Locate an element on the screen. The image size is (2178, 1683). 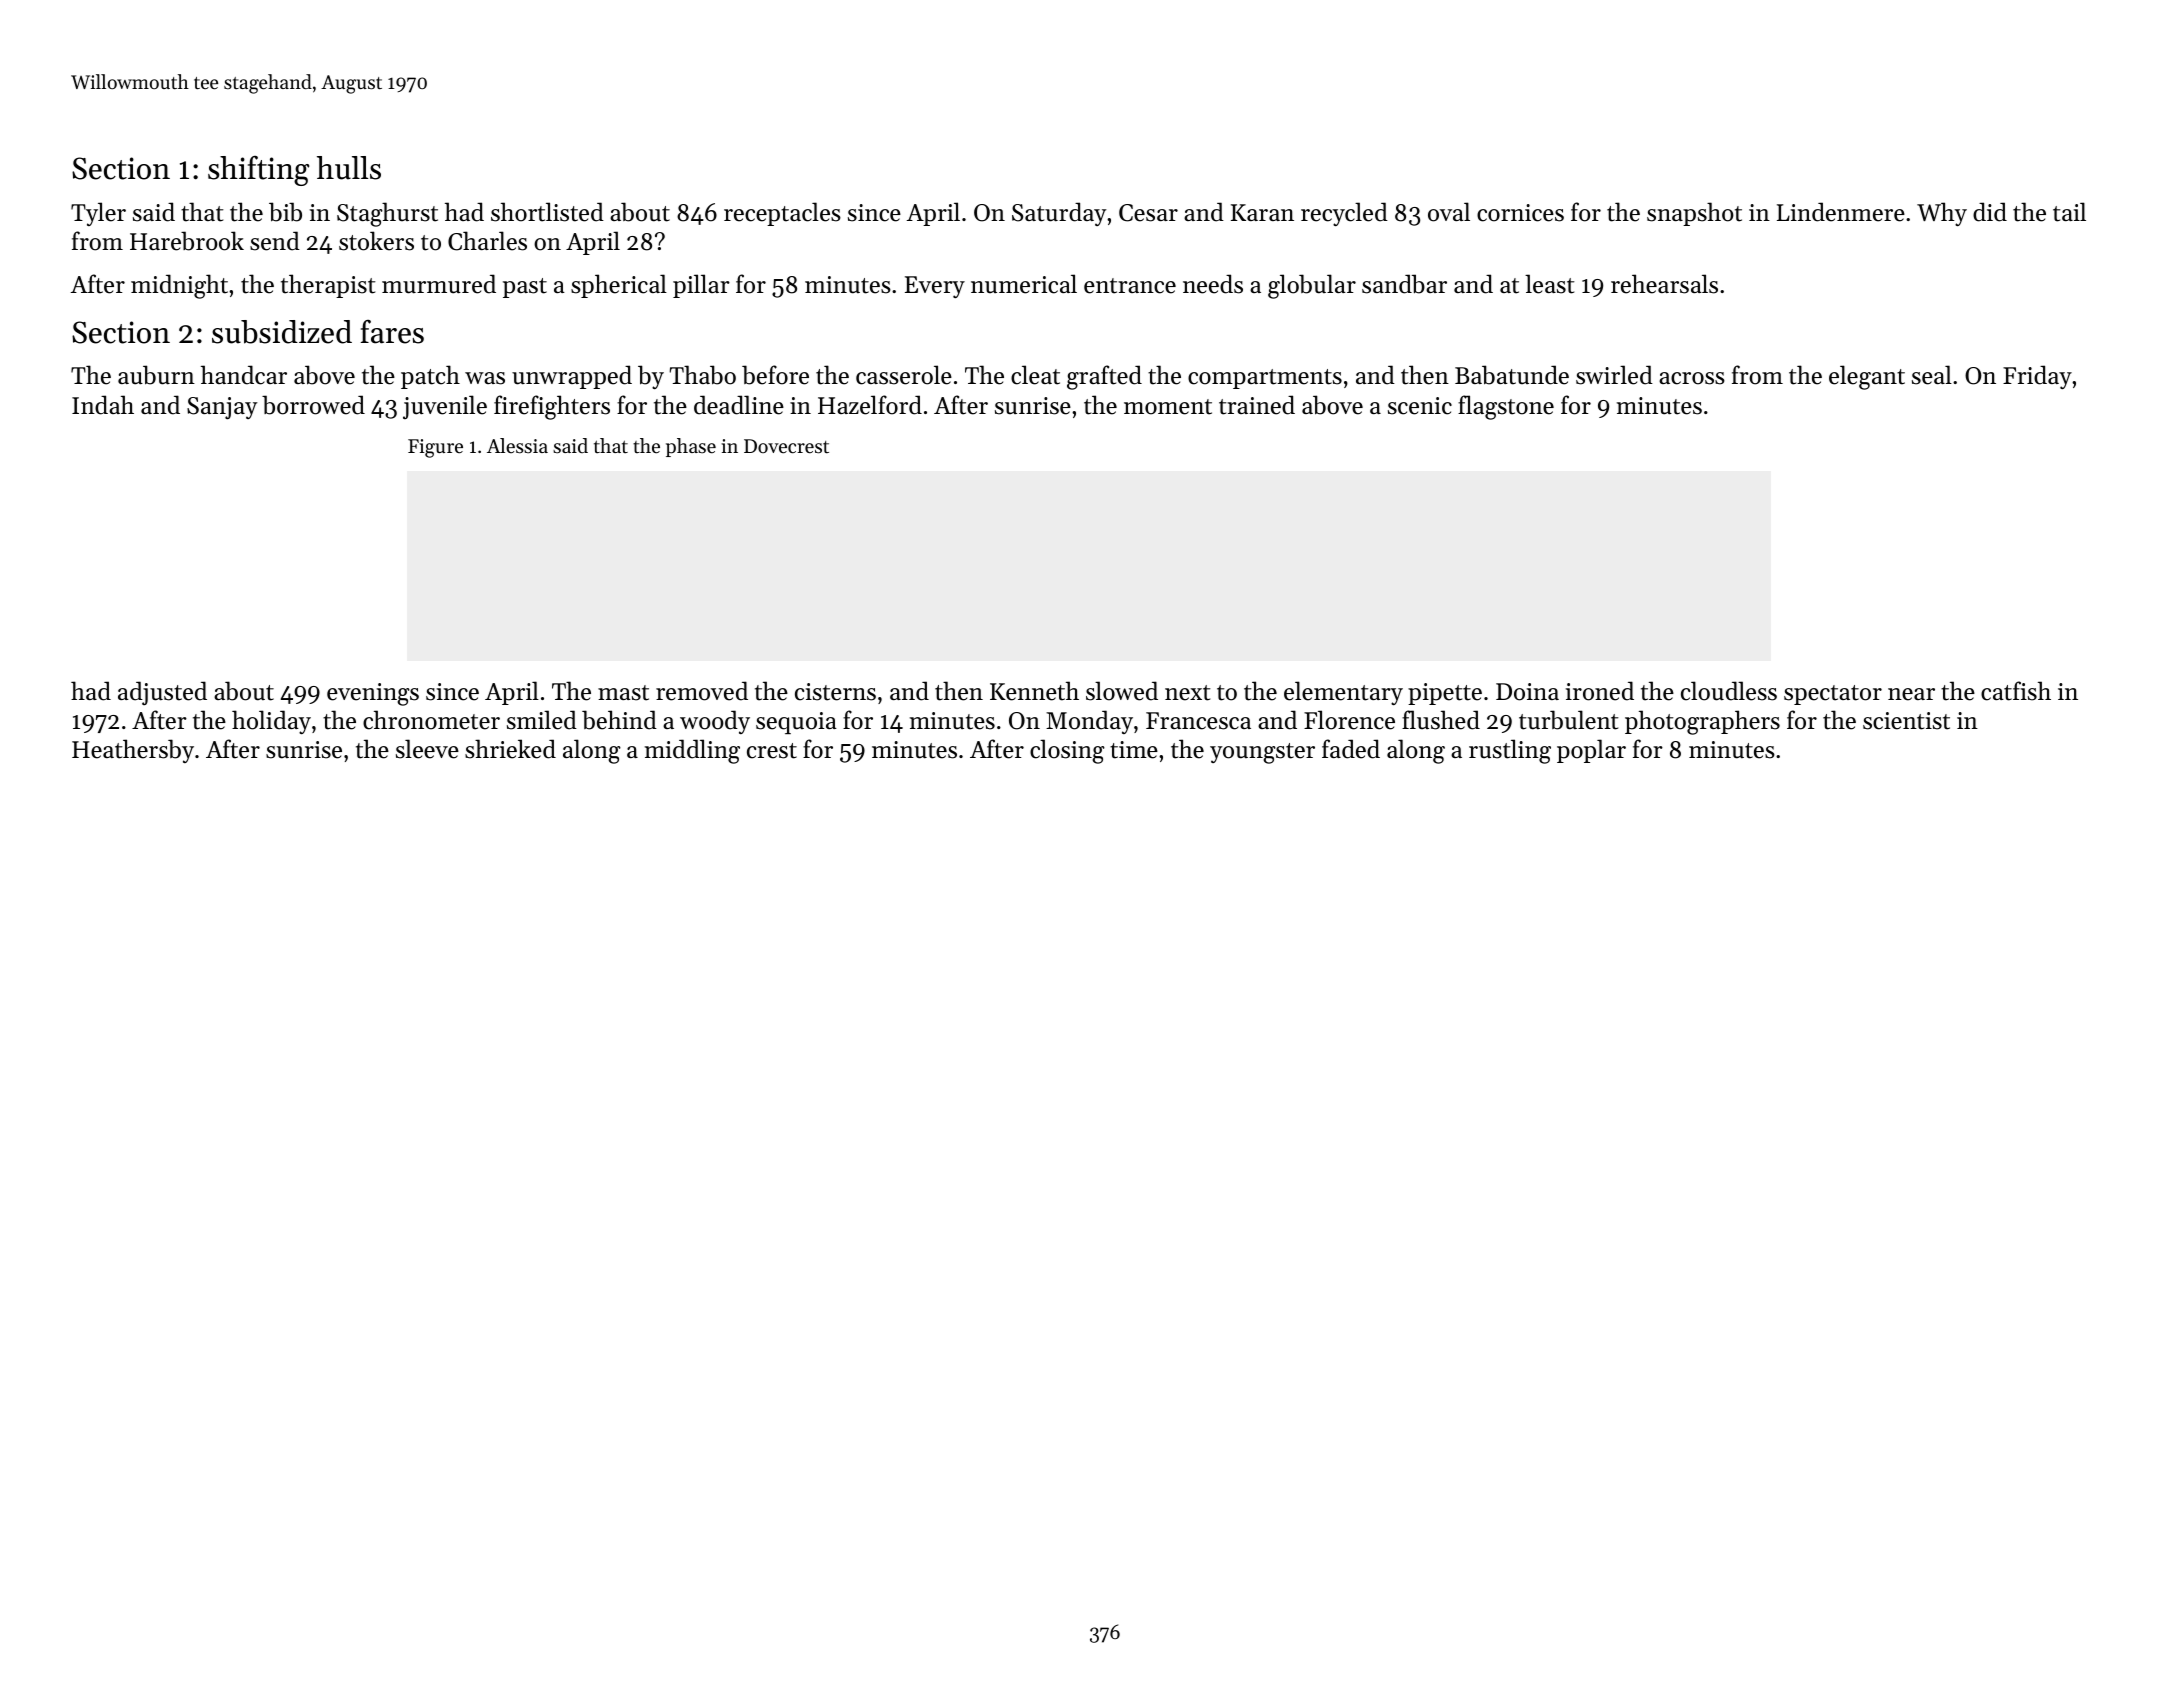
tail is located at coordinates (2069, 212).
